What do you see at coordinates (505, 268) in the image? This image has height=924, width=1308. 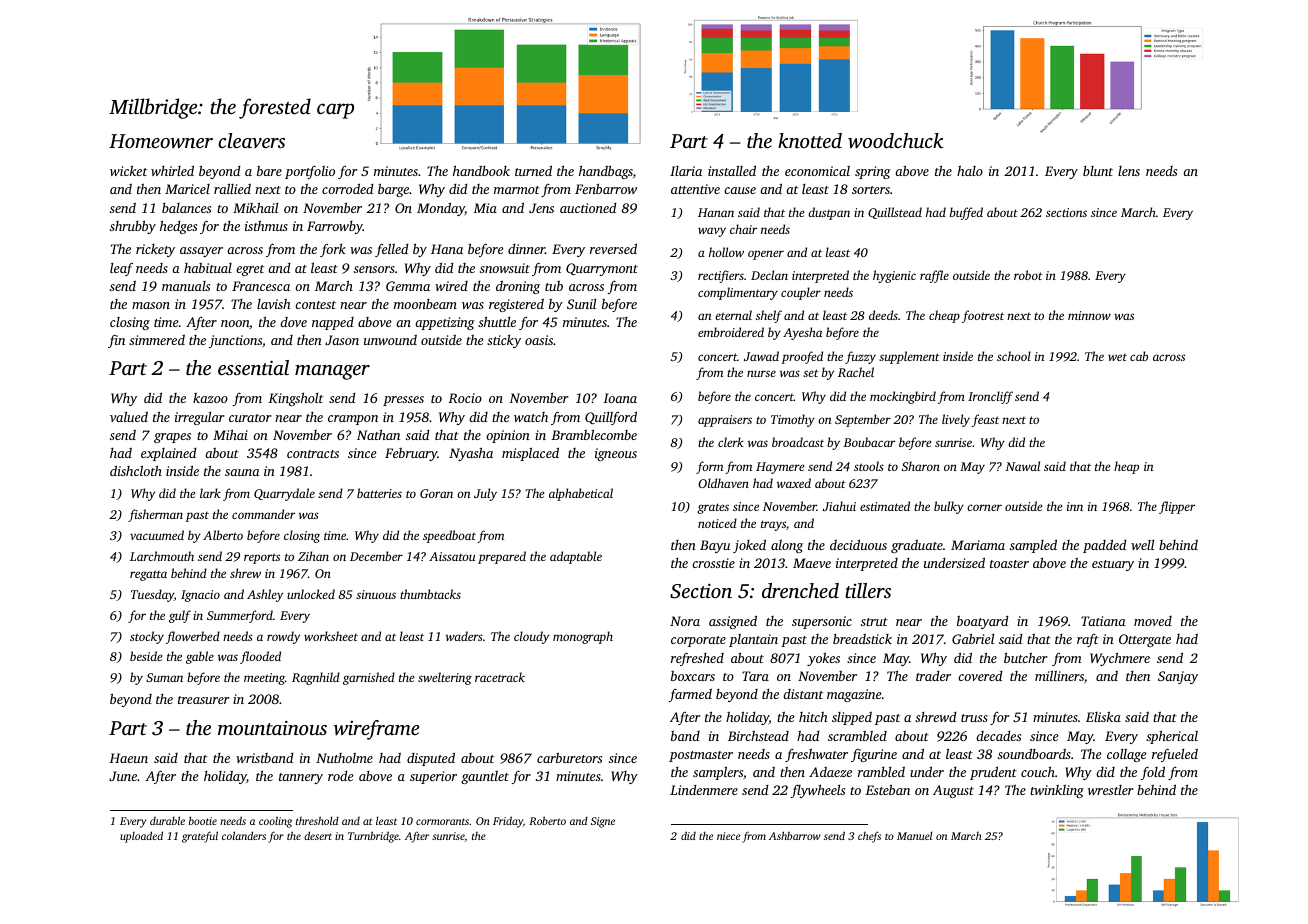 I see `snowsuit` at bounding box center [505, 268].
